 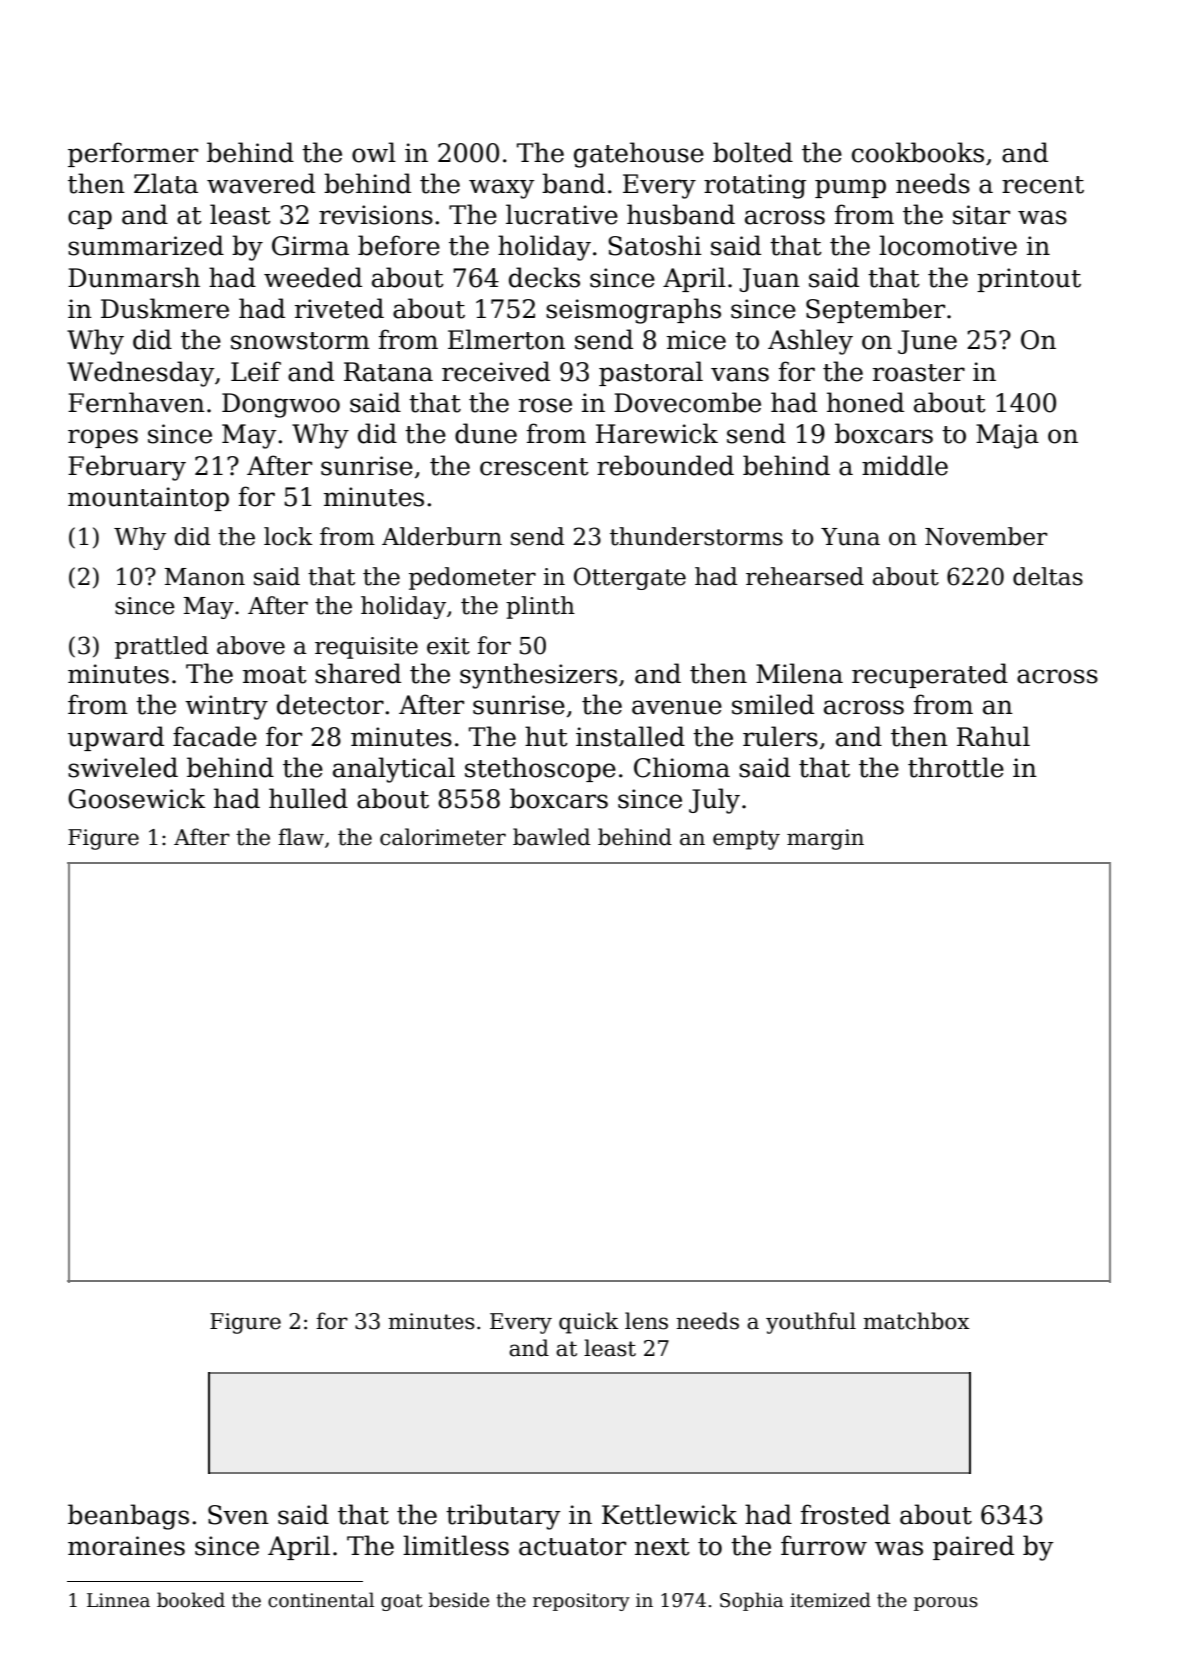 What do you see at coordinates (589, 1323) in the image?
I see `quick` at bounding box center [589, 1323].
